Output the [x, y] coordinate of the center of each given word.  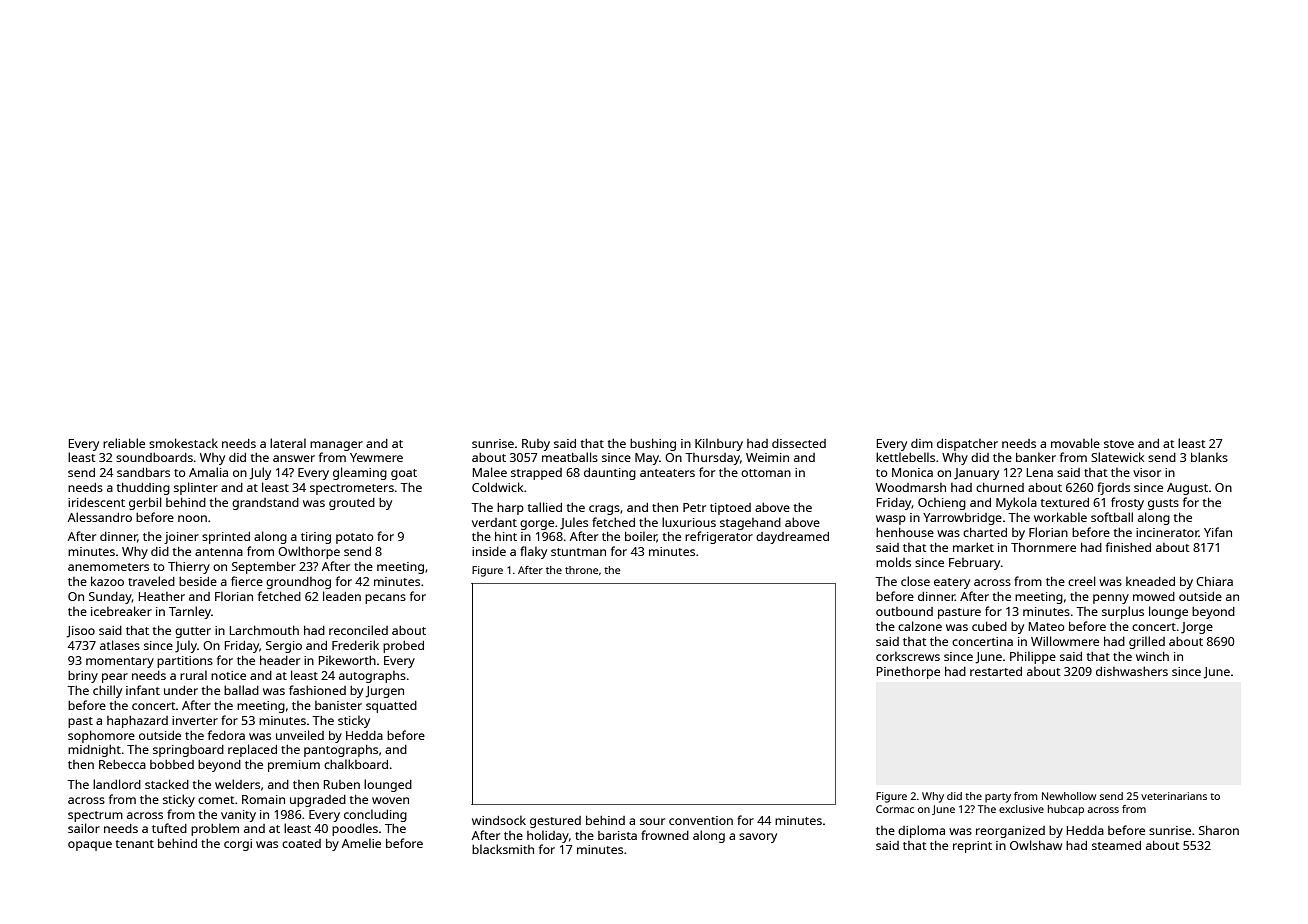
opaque [90, 846]
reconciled [358, 630]
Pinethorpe [908, 673]
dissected [799, 443]
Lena [1040, 472]
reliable [124, 443]
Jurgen [384, 692]
